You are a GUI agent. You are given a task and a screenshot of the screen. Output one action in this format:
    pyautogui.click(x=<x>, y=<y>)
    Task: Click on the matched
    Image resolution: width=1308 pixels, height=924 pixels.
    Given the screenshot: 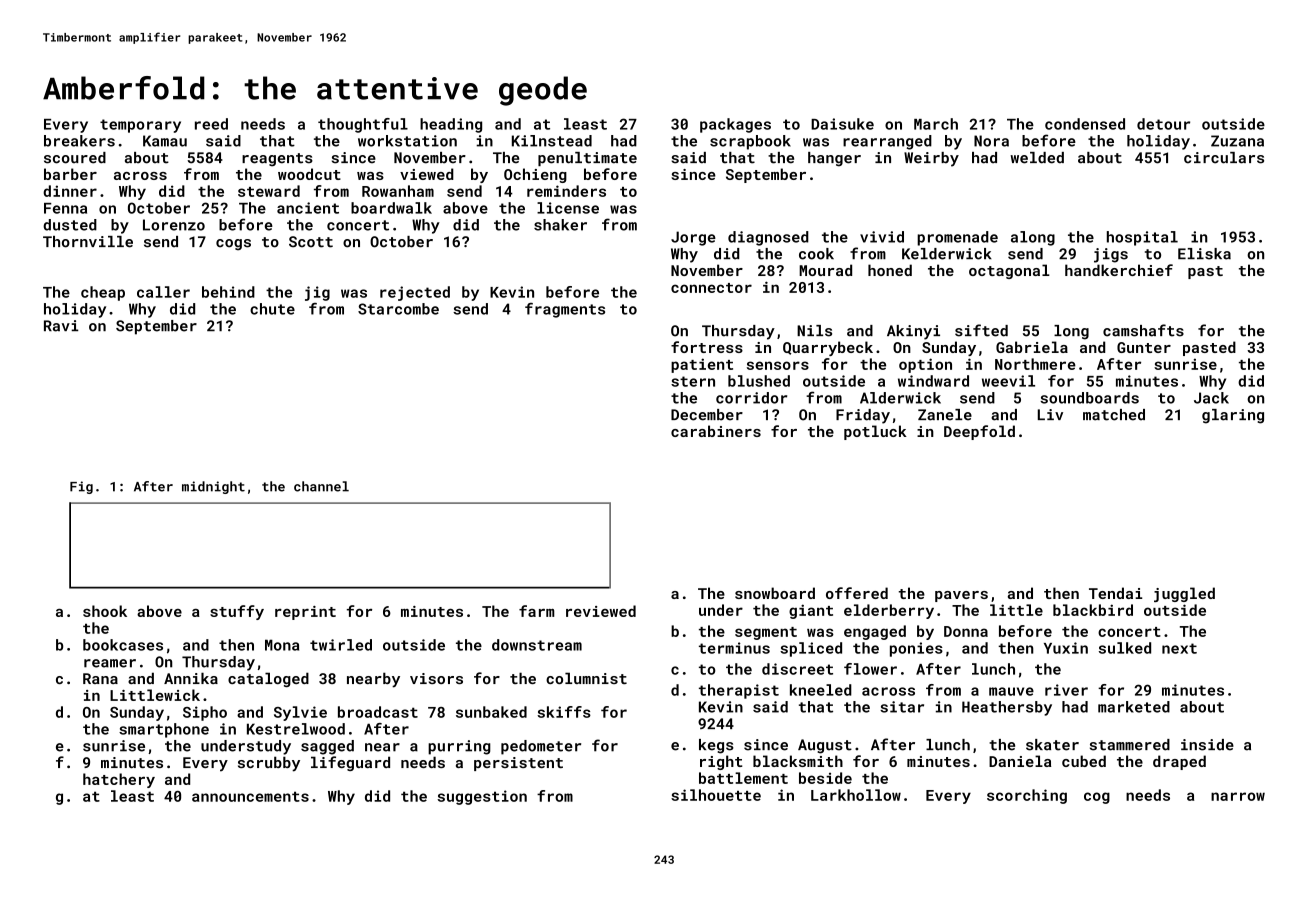 What is the action you would take?
    pyautogui.click(x=1114, y=415)
